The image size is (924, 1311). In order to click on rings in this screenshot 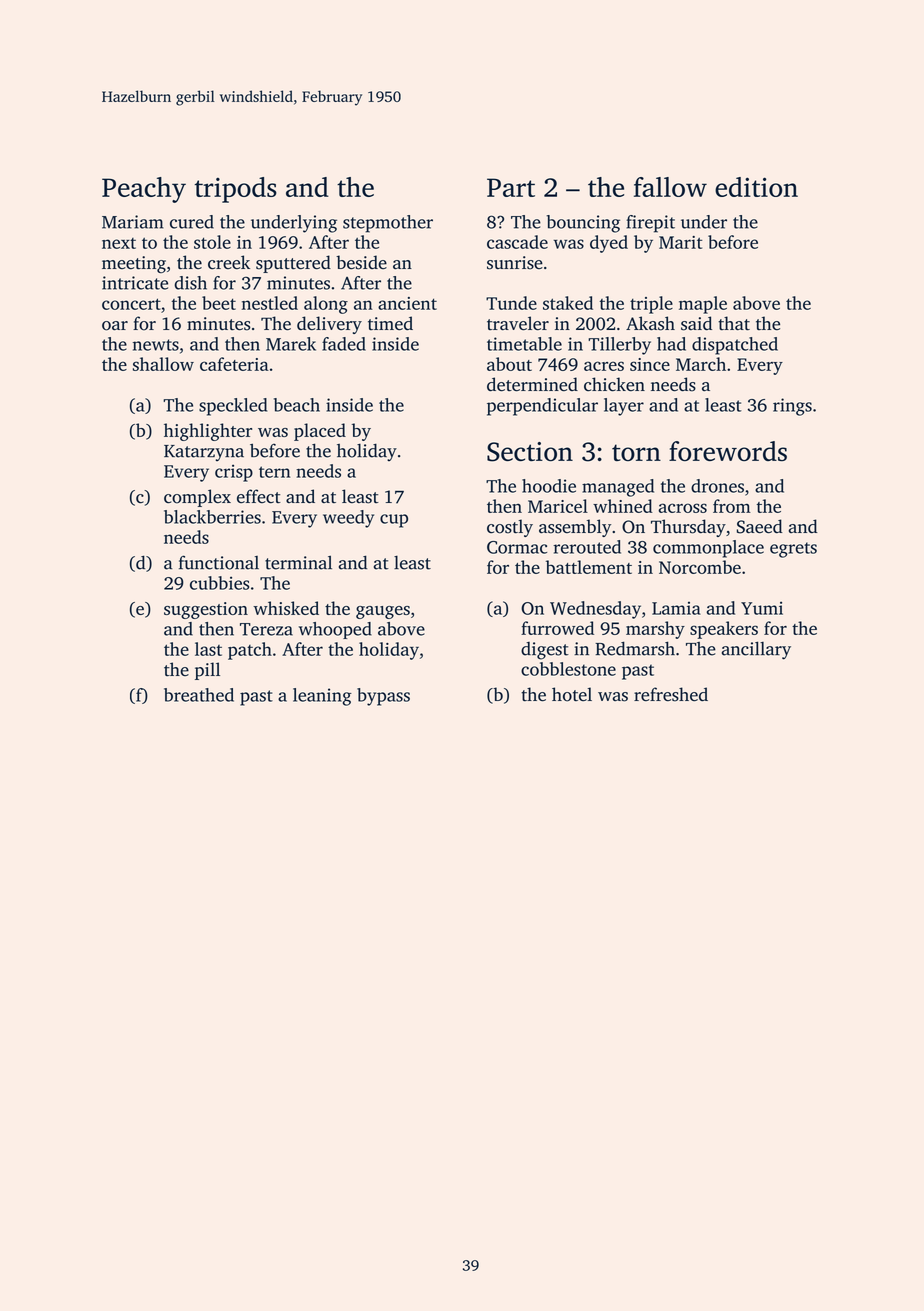, I will do `click(792, 407)`.
